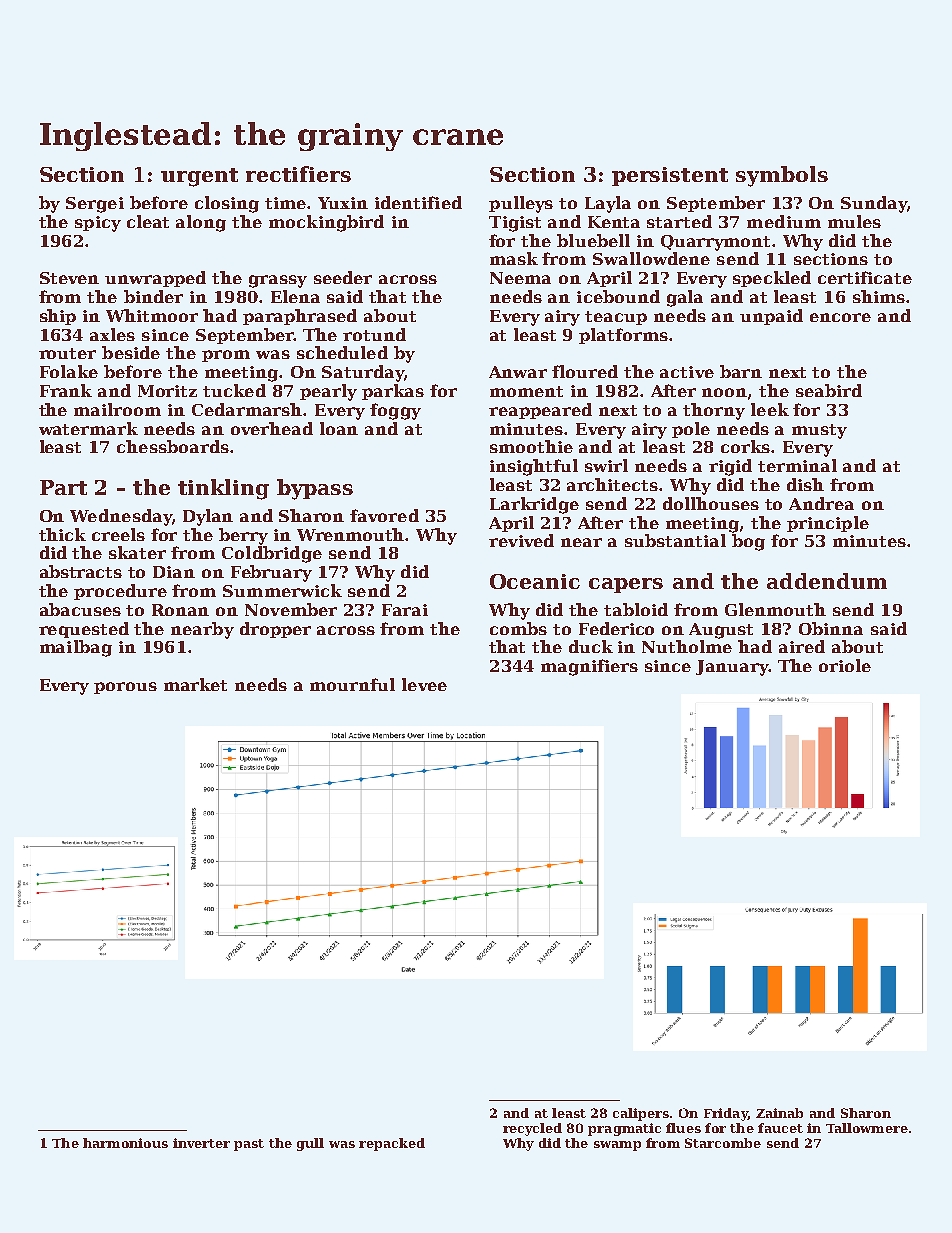 Image resolution: width=952 pixels, height=1233 pixels. I want to click on porous, so click(125, 688).
